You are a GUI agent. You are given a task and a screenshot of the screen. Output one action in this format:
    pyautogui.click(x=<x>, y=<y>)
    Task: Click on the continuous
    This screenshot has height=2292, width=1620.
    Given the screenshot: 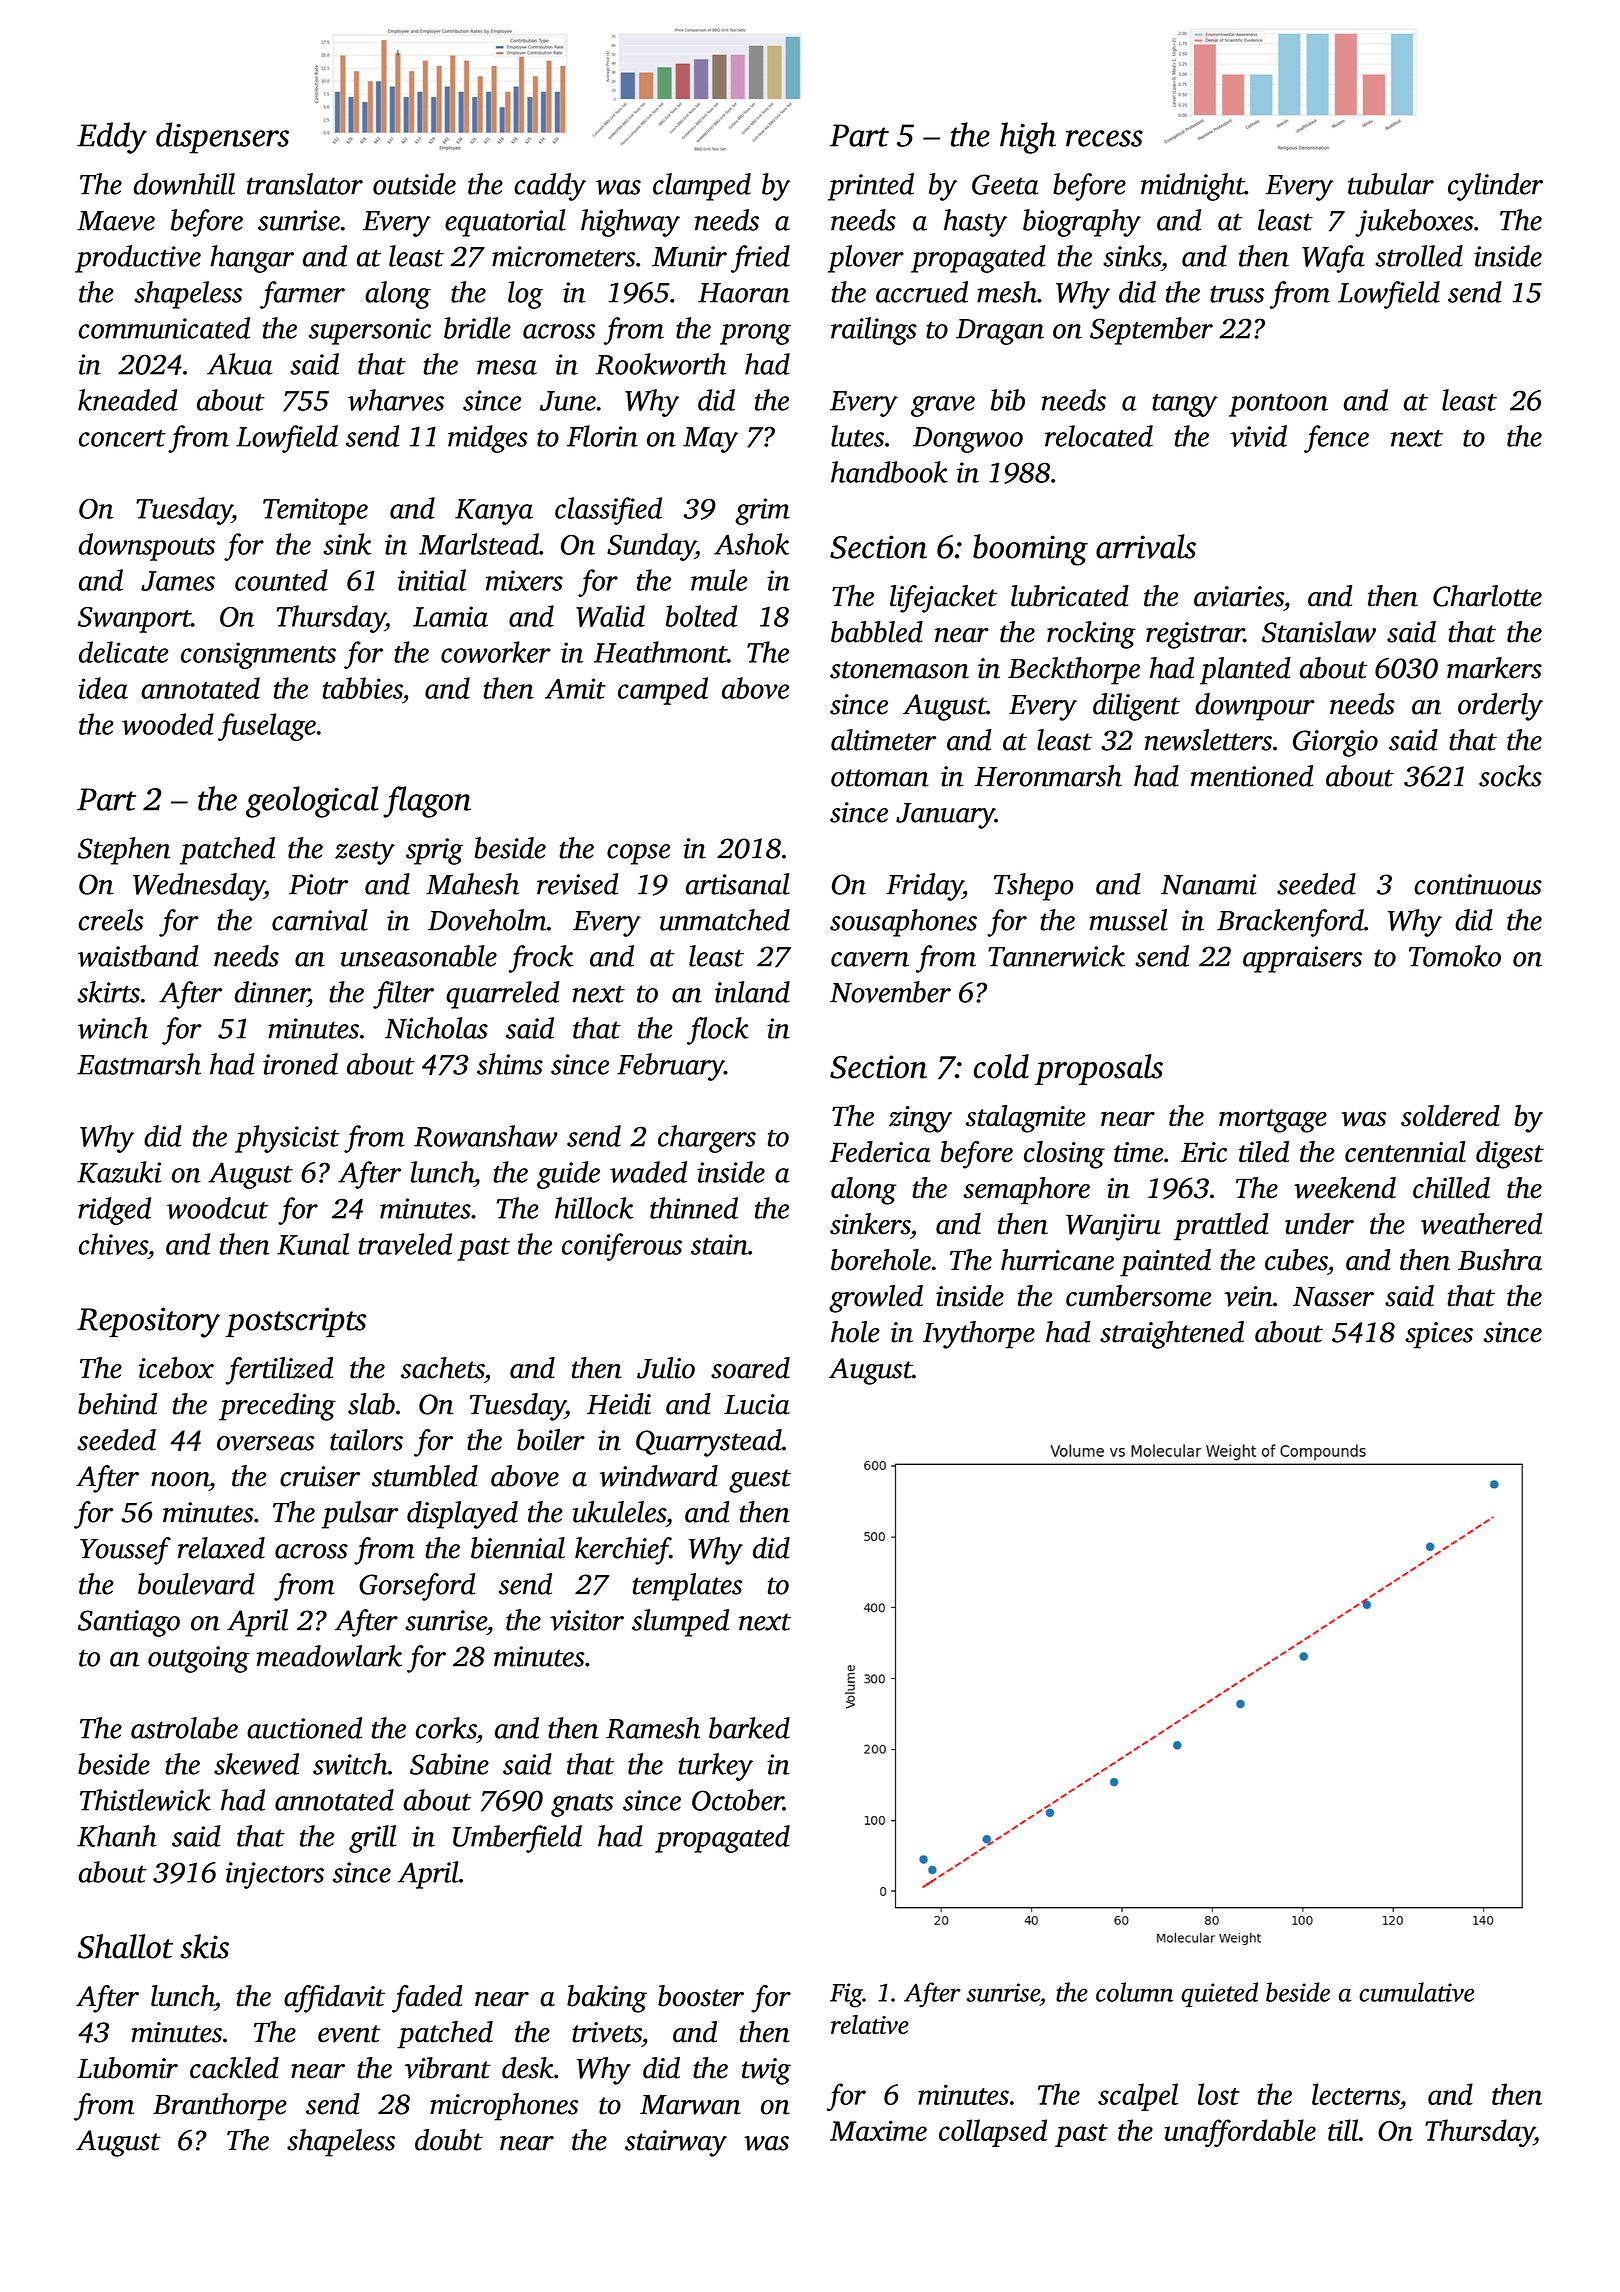 What is the action you would take?
    pyautogui.click(x=1478, y=884)
